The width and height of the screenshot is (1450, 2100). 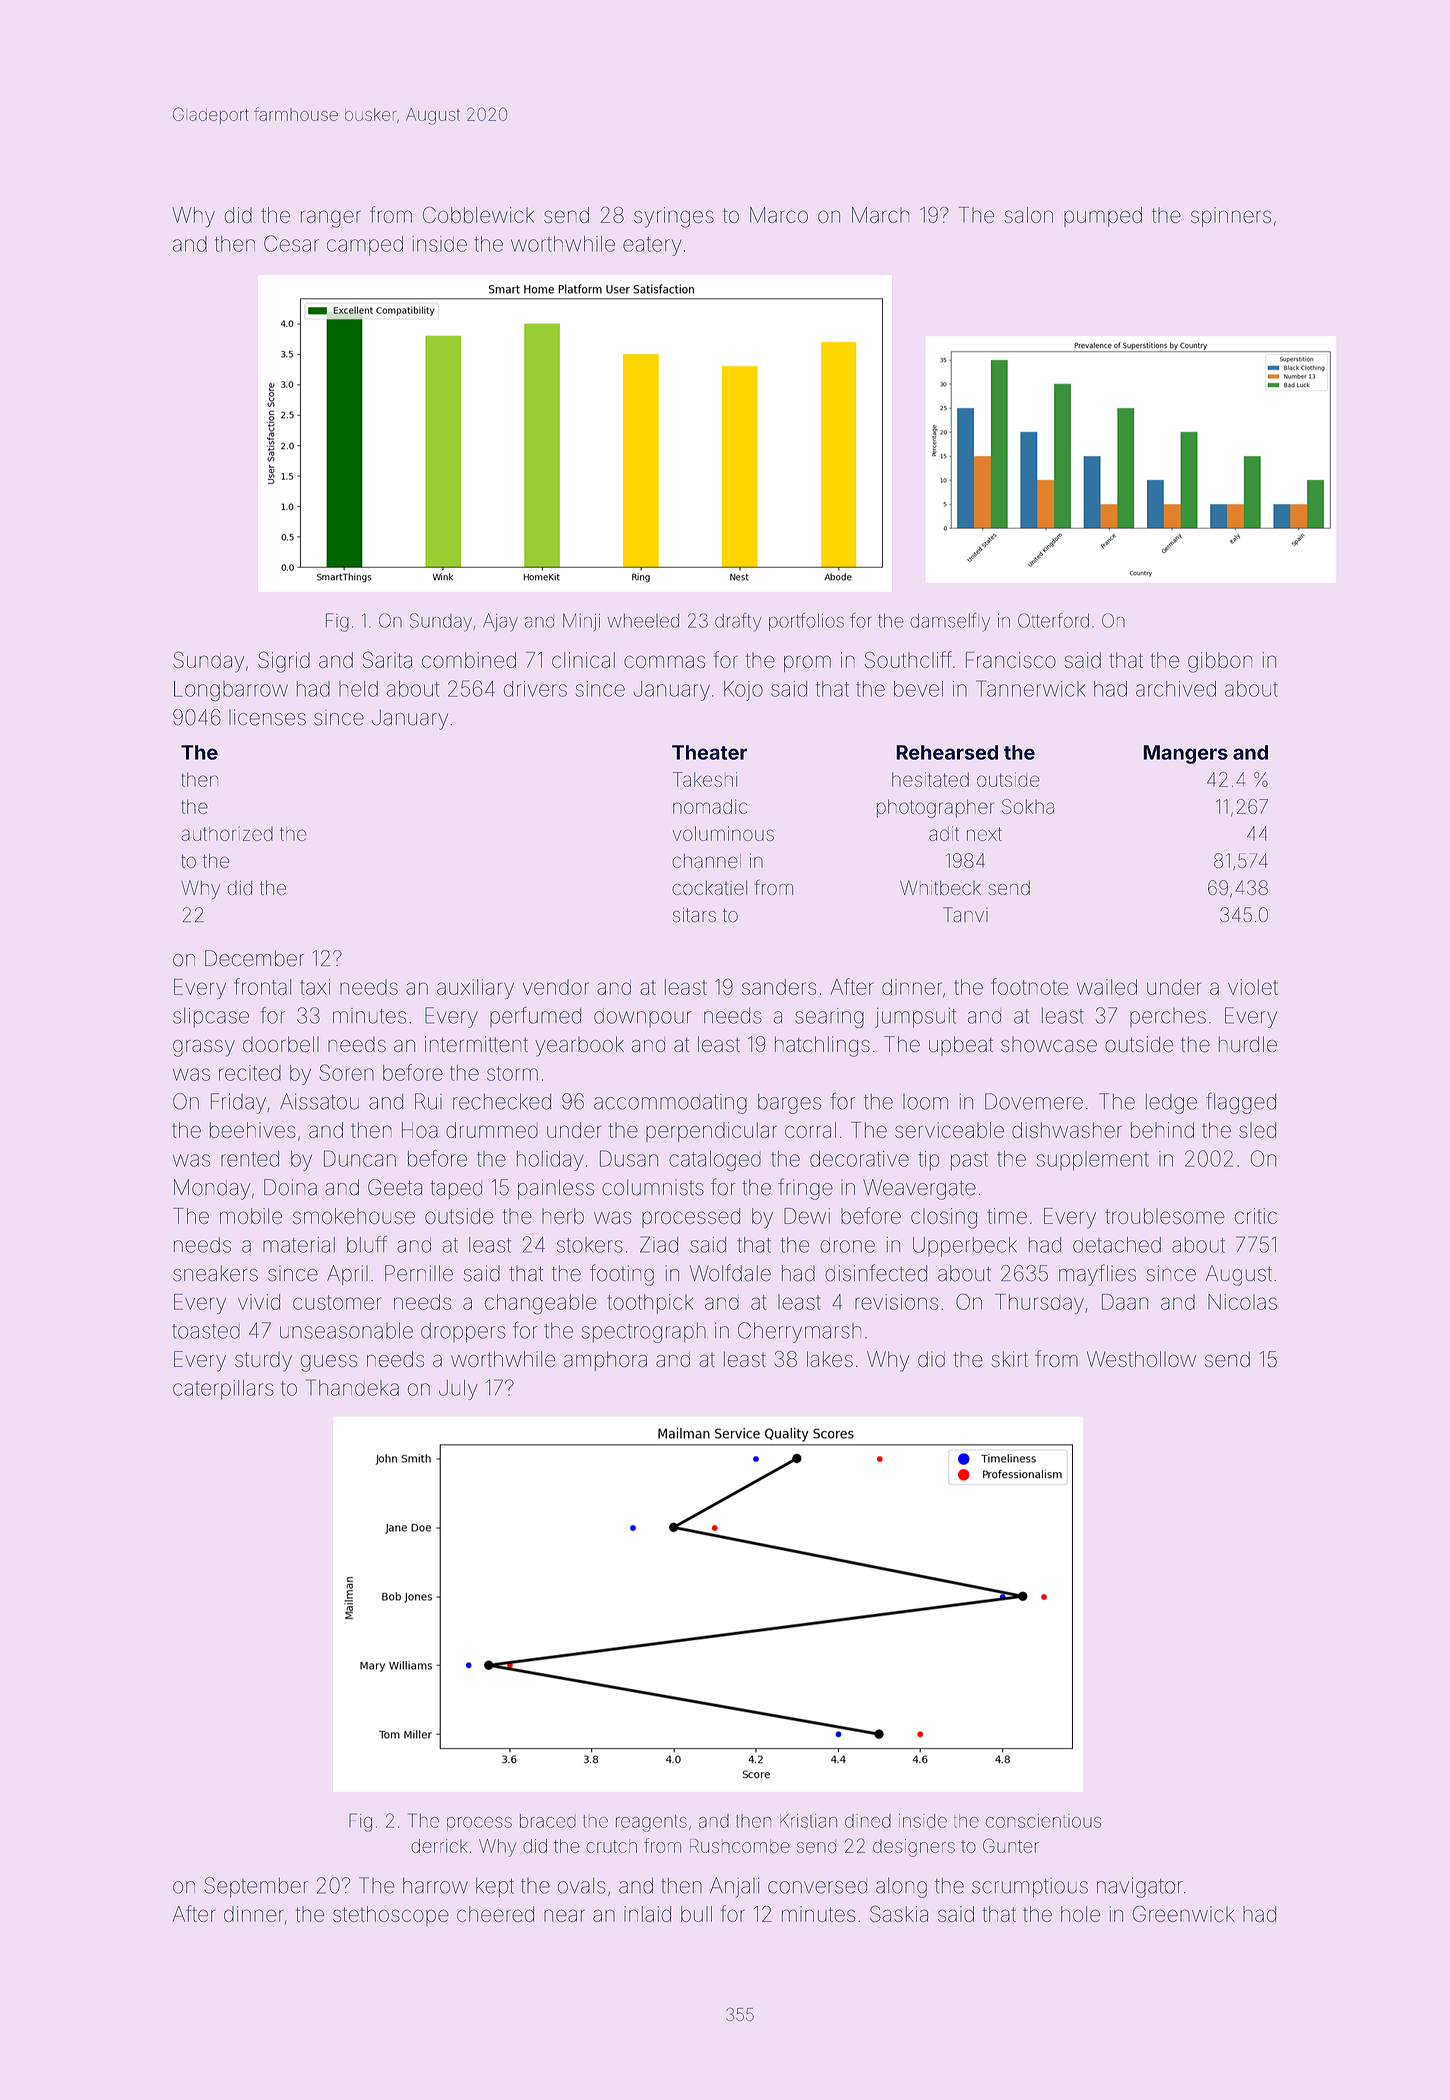 What do you see at coordinates (647, 1914) in the screenshot?
I see `inlaid` at bounding box center [647, 1914].
